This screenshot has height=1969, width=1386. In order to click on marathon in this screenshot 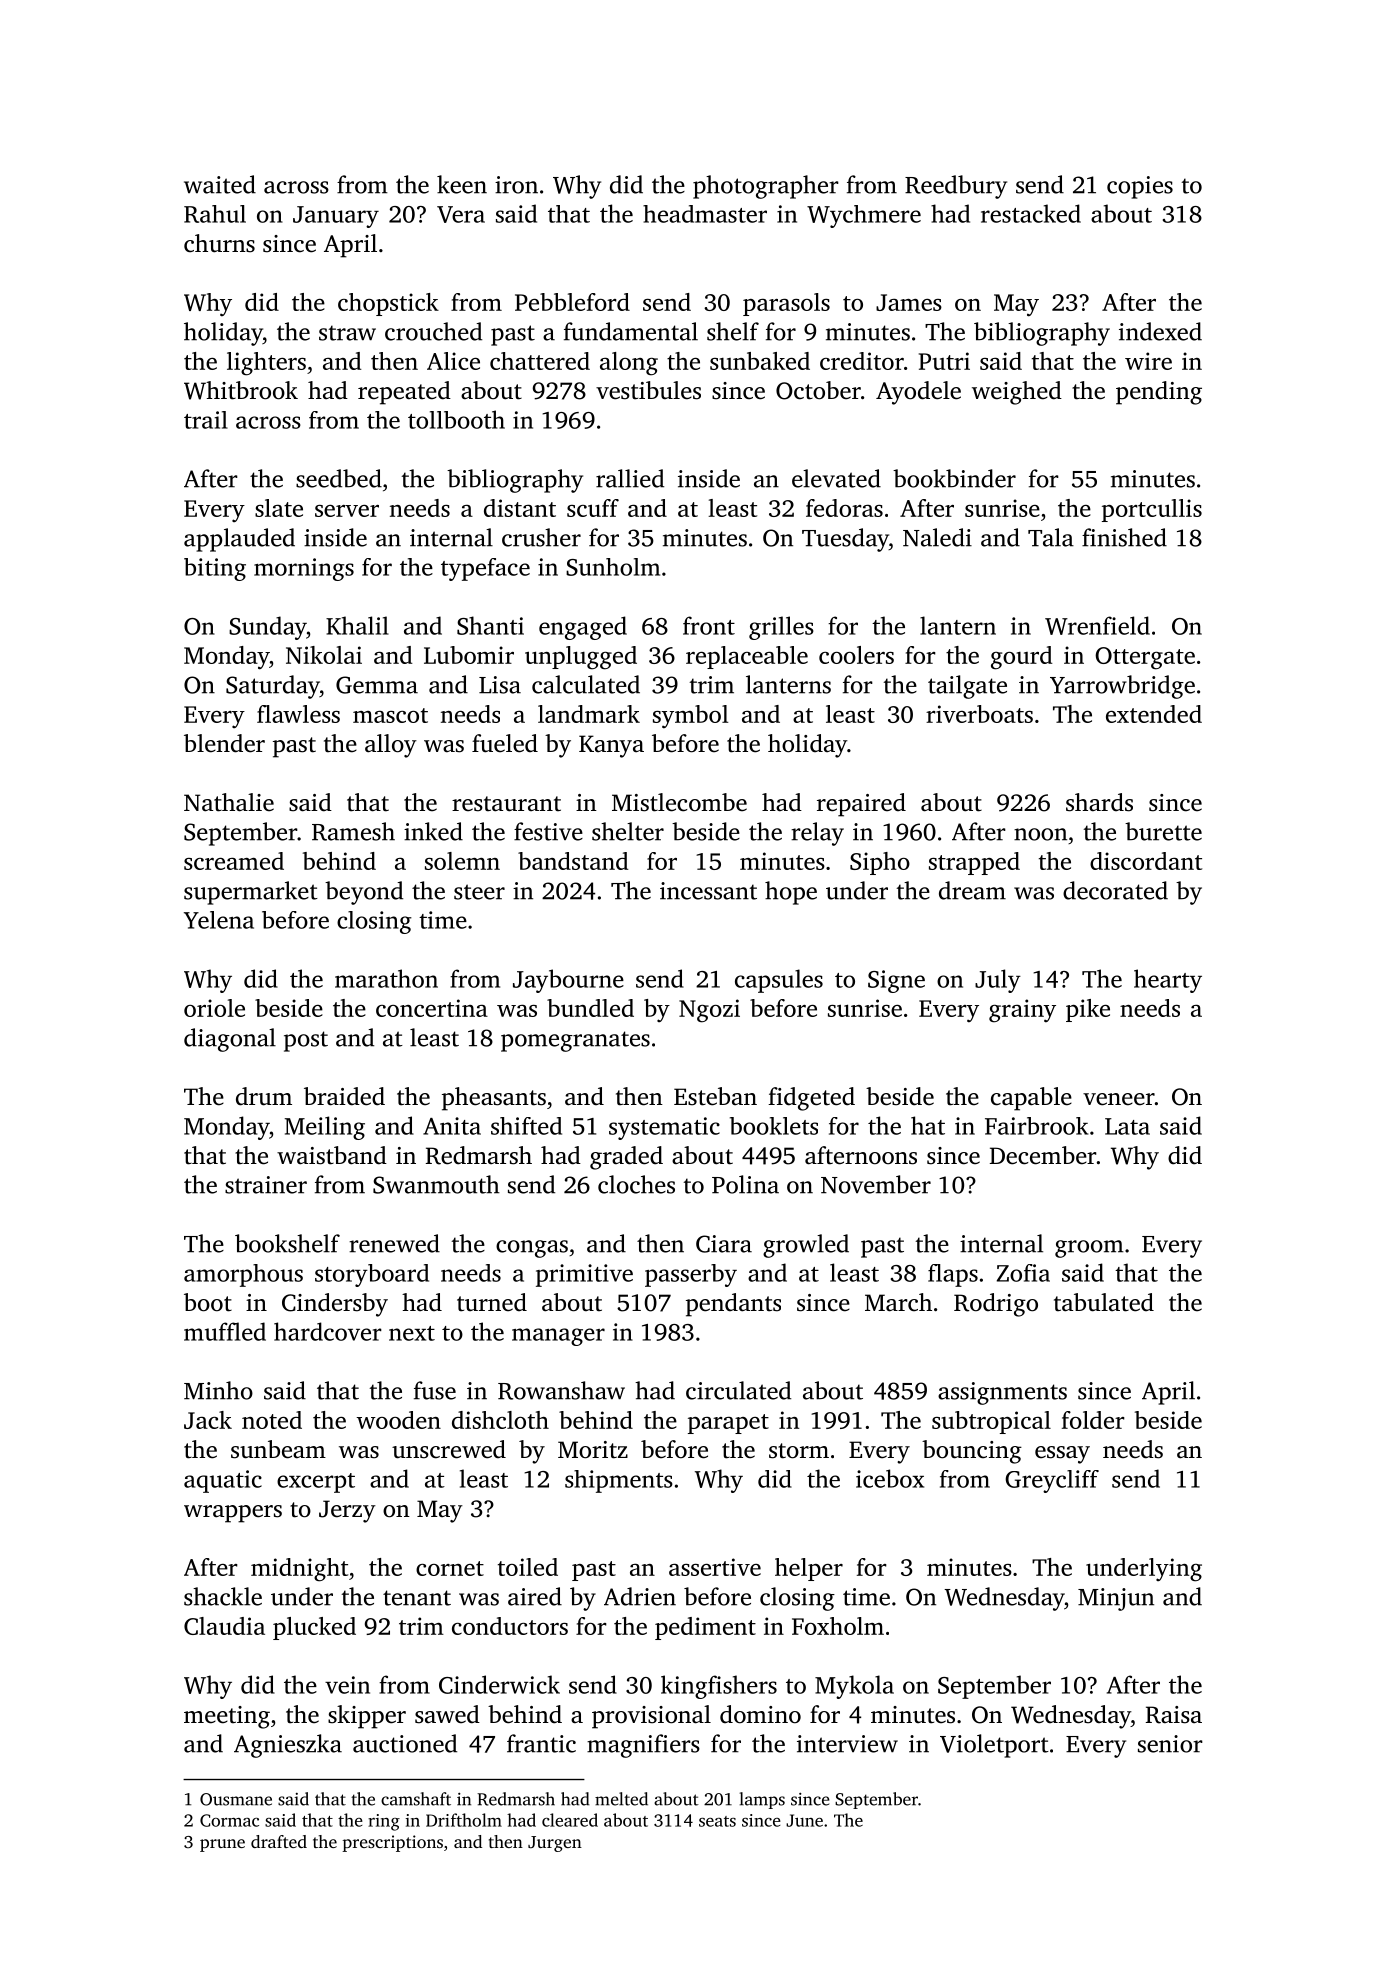, I will do `click(386, 978)`.
